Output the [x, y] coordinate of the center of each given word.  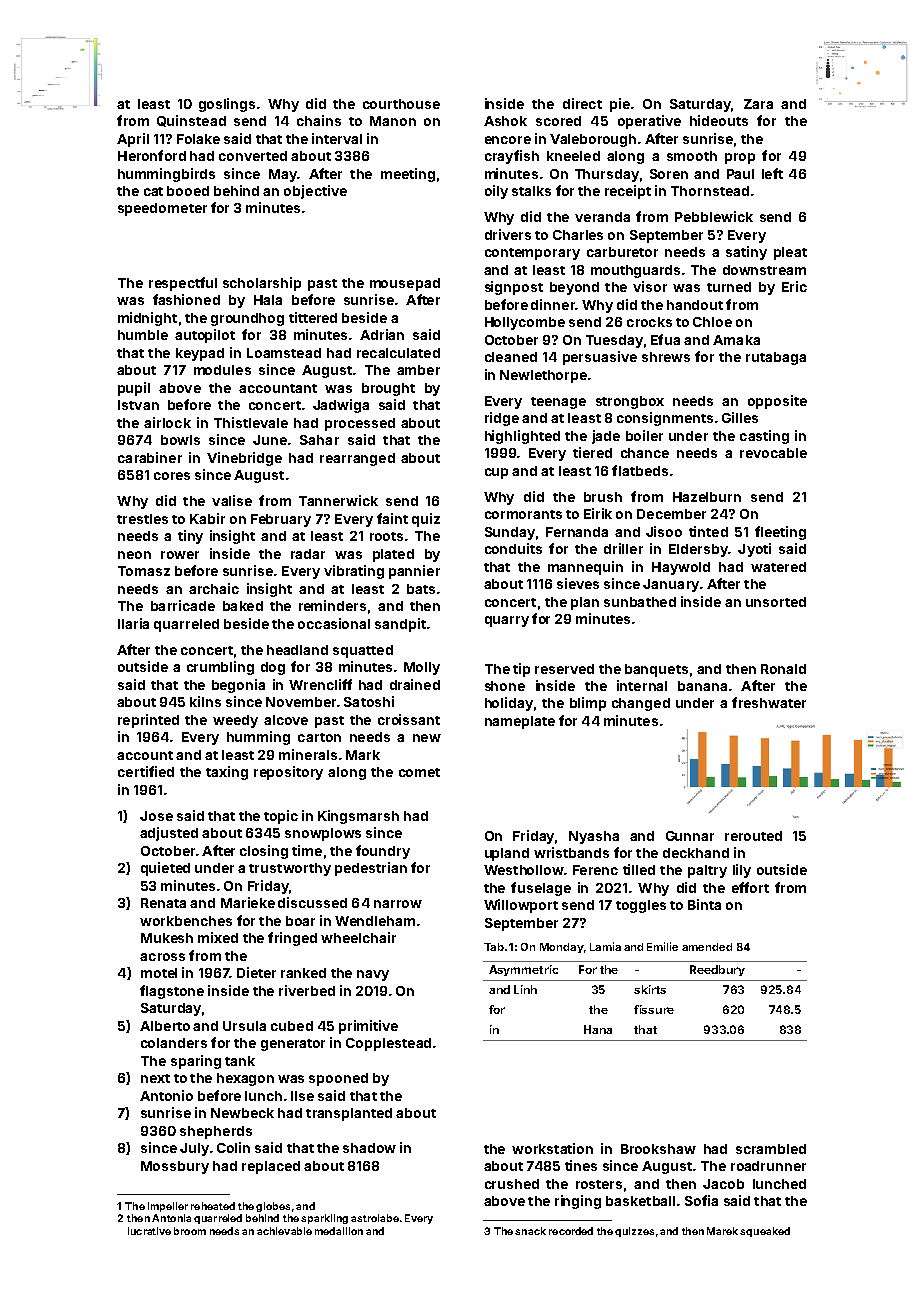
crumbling [220, 668]
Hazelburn [707, 497]
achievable [284, 1231]
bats [421, 589]
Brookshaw [658, 1149]
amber [418, 370]
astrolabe [375, 1218]
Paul [740, 174]
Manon [393, 121]
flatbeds [640, 470]
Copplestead [388, 1044]
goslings [227, 105]
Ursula [244, 1026]
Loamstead [284, 353]
